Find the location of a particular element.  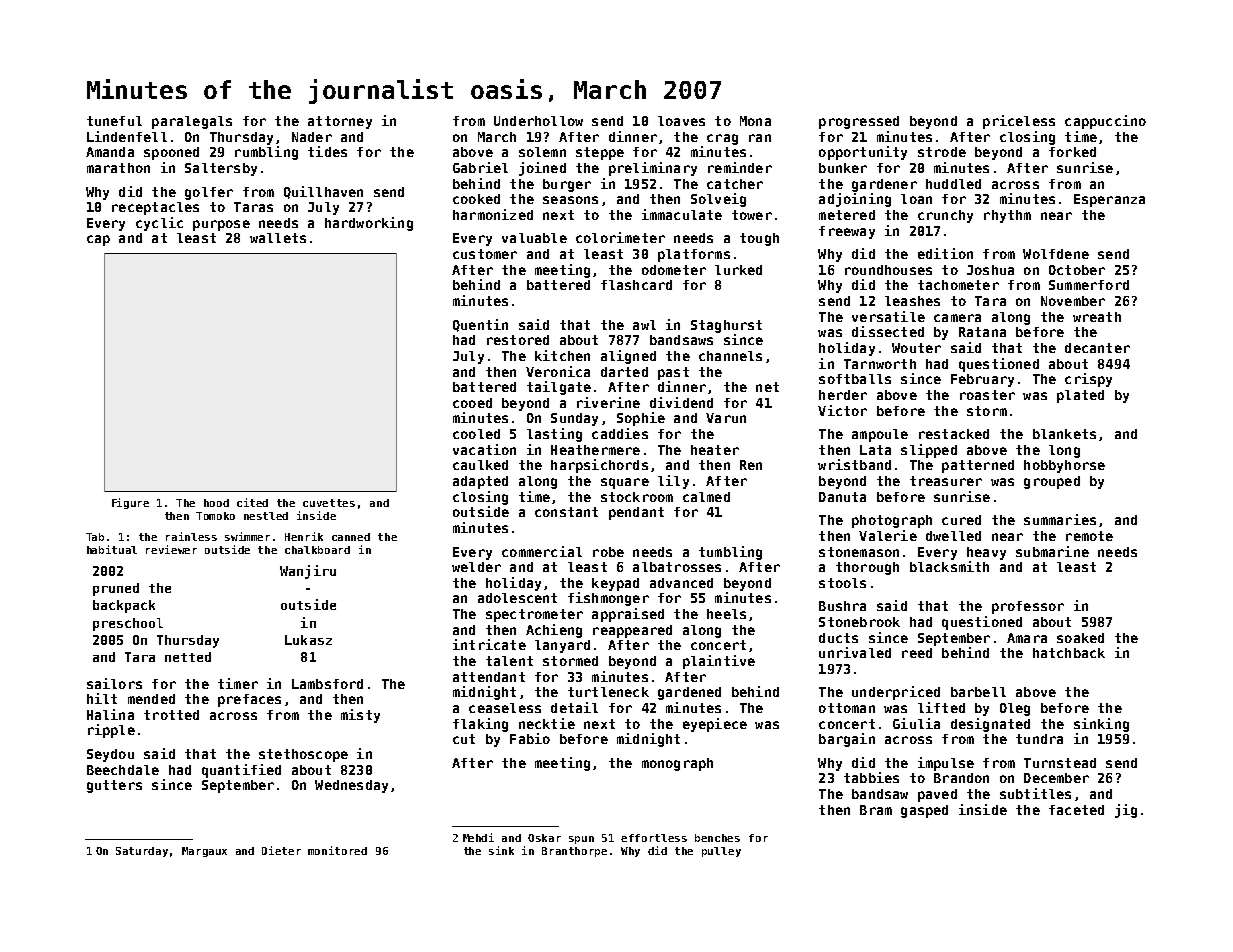

golfer is located at coordinates (209, 193).
